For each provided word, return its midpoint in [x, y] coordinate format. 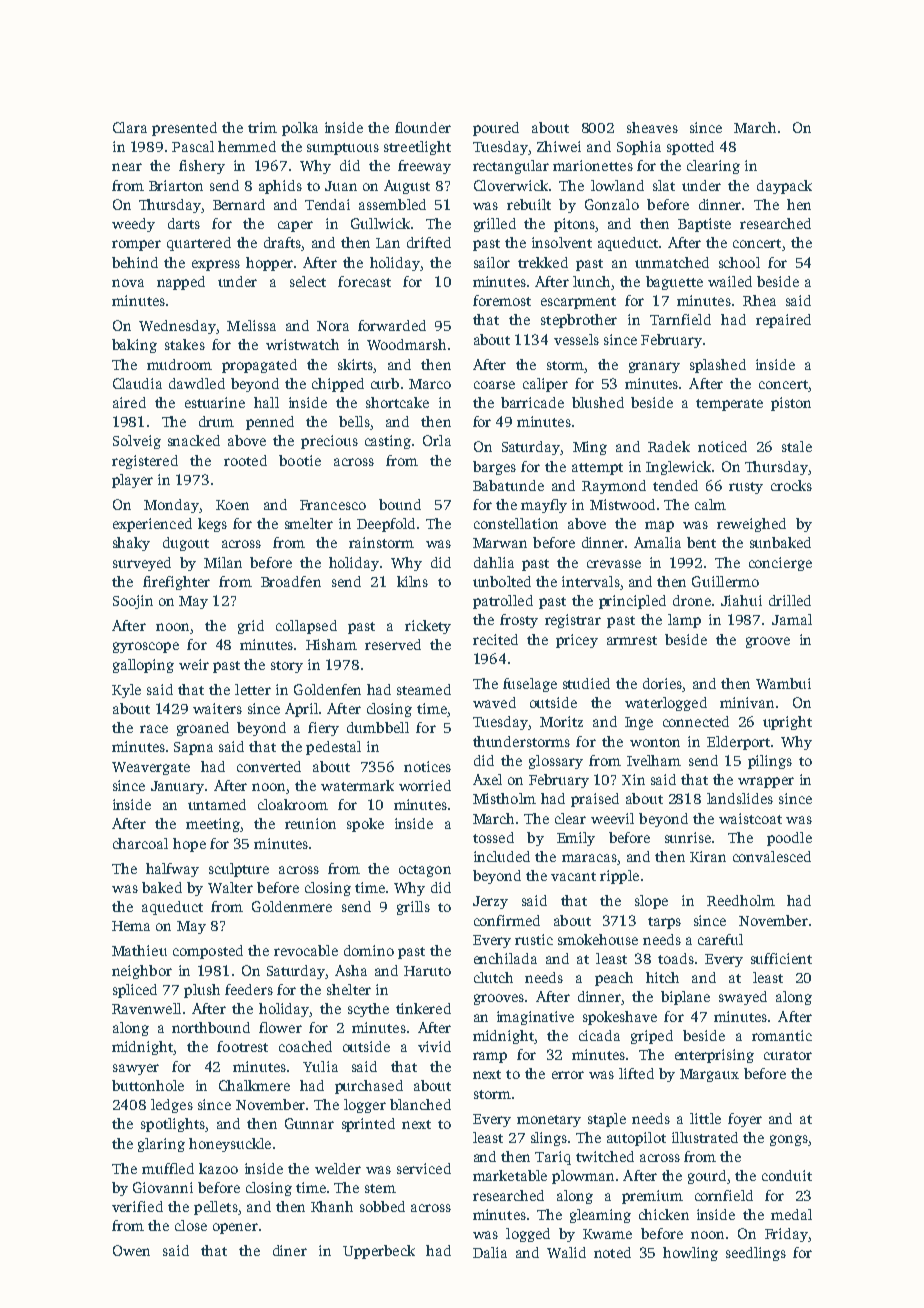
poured [496, 129]
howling [690, 1254]
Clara [130, 127]
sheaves [652, 127]
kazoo [218, 1168]
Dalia [490, 1252]
